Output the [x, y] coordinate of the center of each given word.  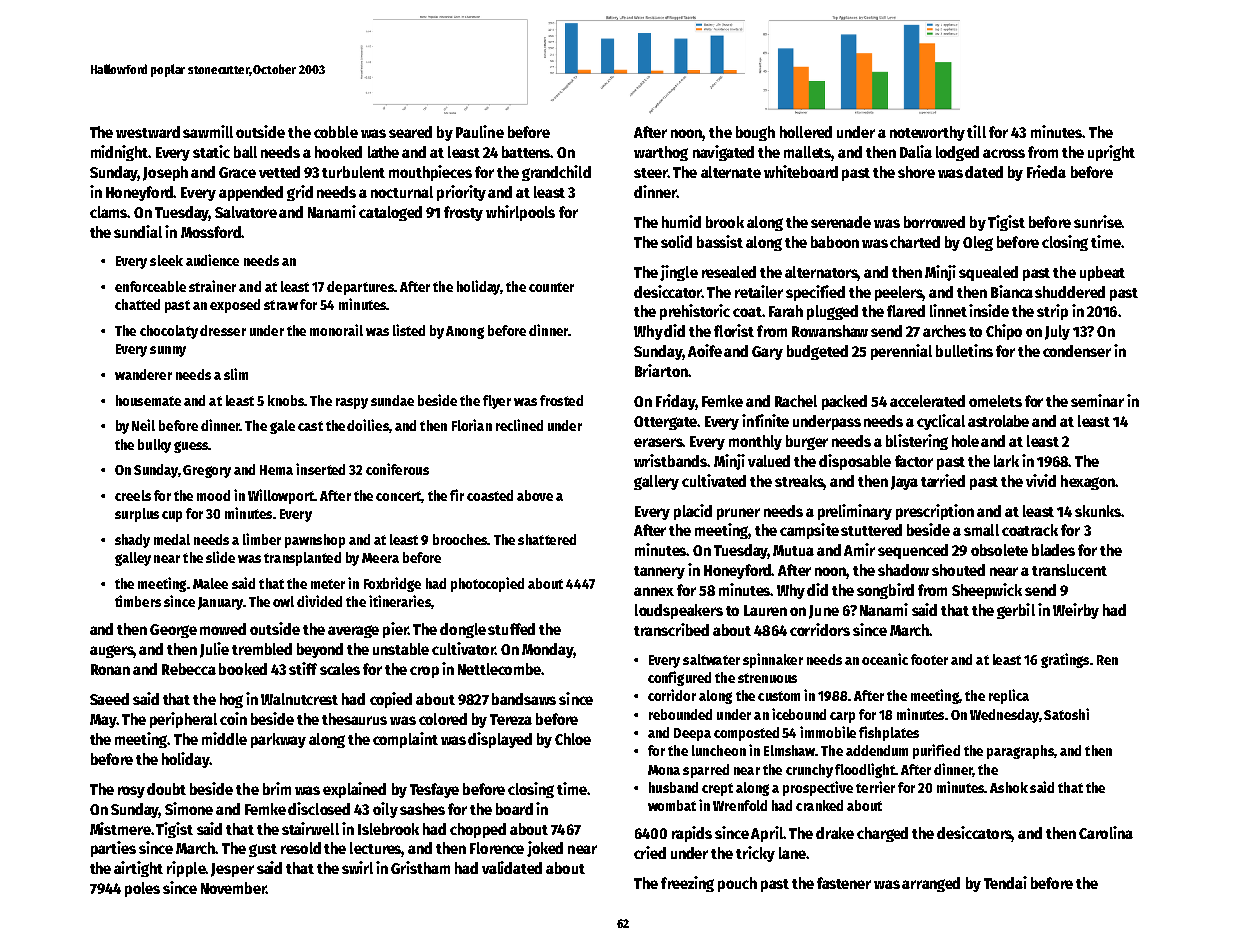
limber [262, 539]
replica [1009, 696]
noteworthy [927, 133]
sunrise [1098, 221]
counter [551, 287]
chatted [137, 304]
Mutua [793, 550]
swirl [357, 867]
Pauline [480, 131]
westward [148, 132]
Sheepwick [987, 591]
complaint [405, 740]
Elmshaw [789, 750]
